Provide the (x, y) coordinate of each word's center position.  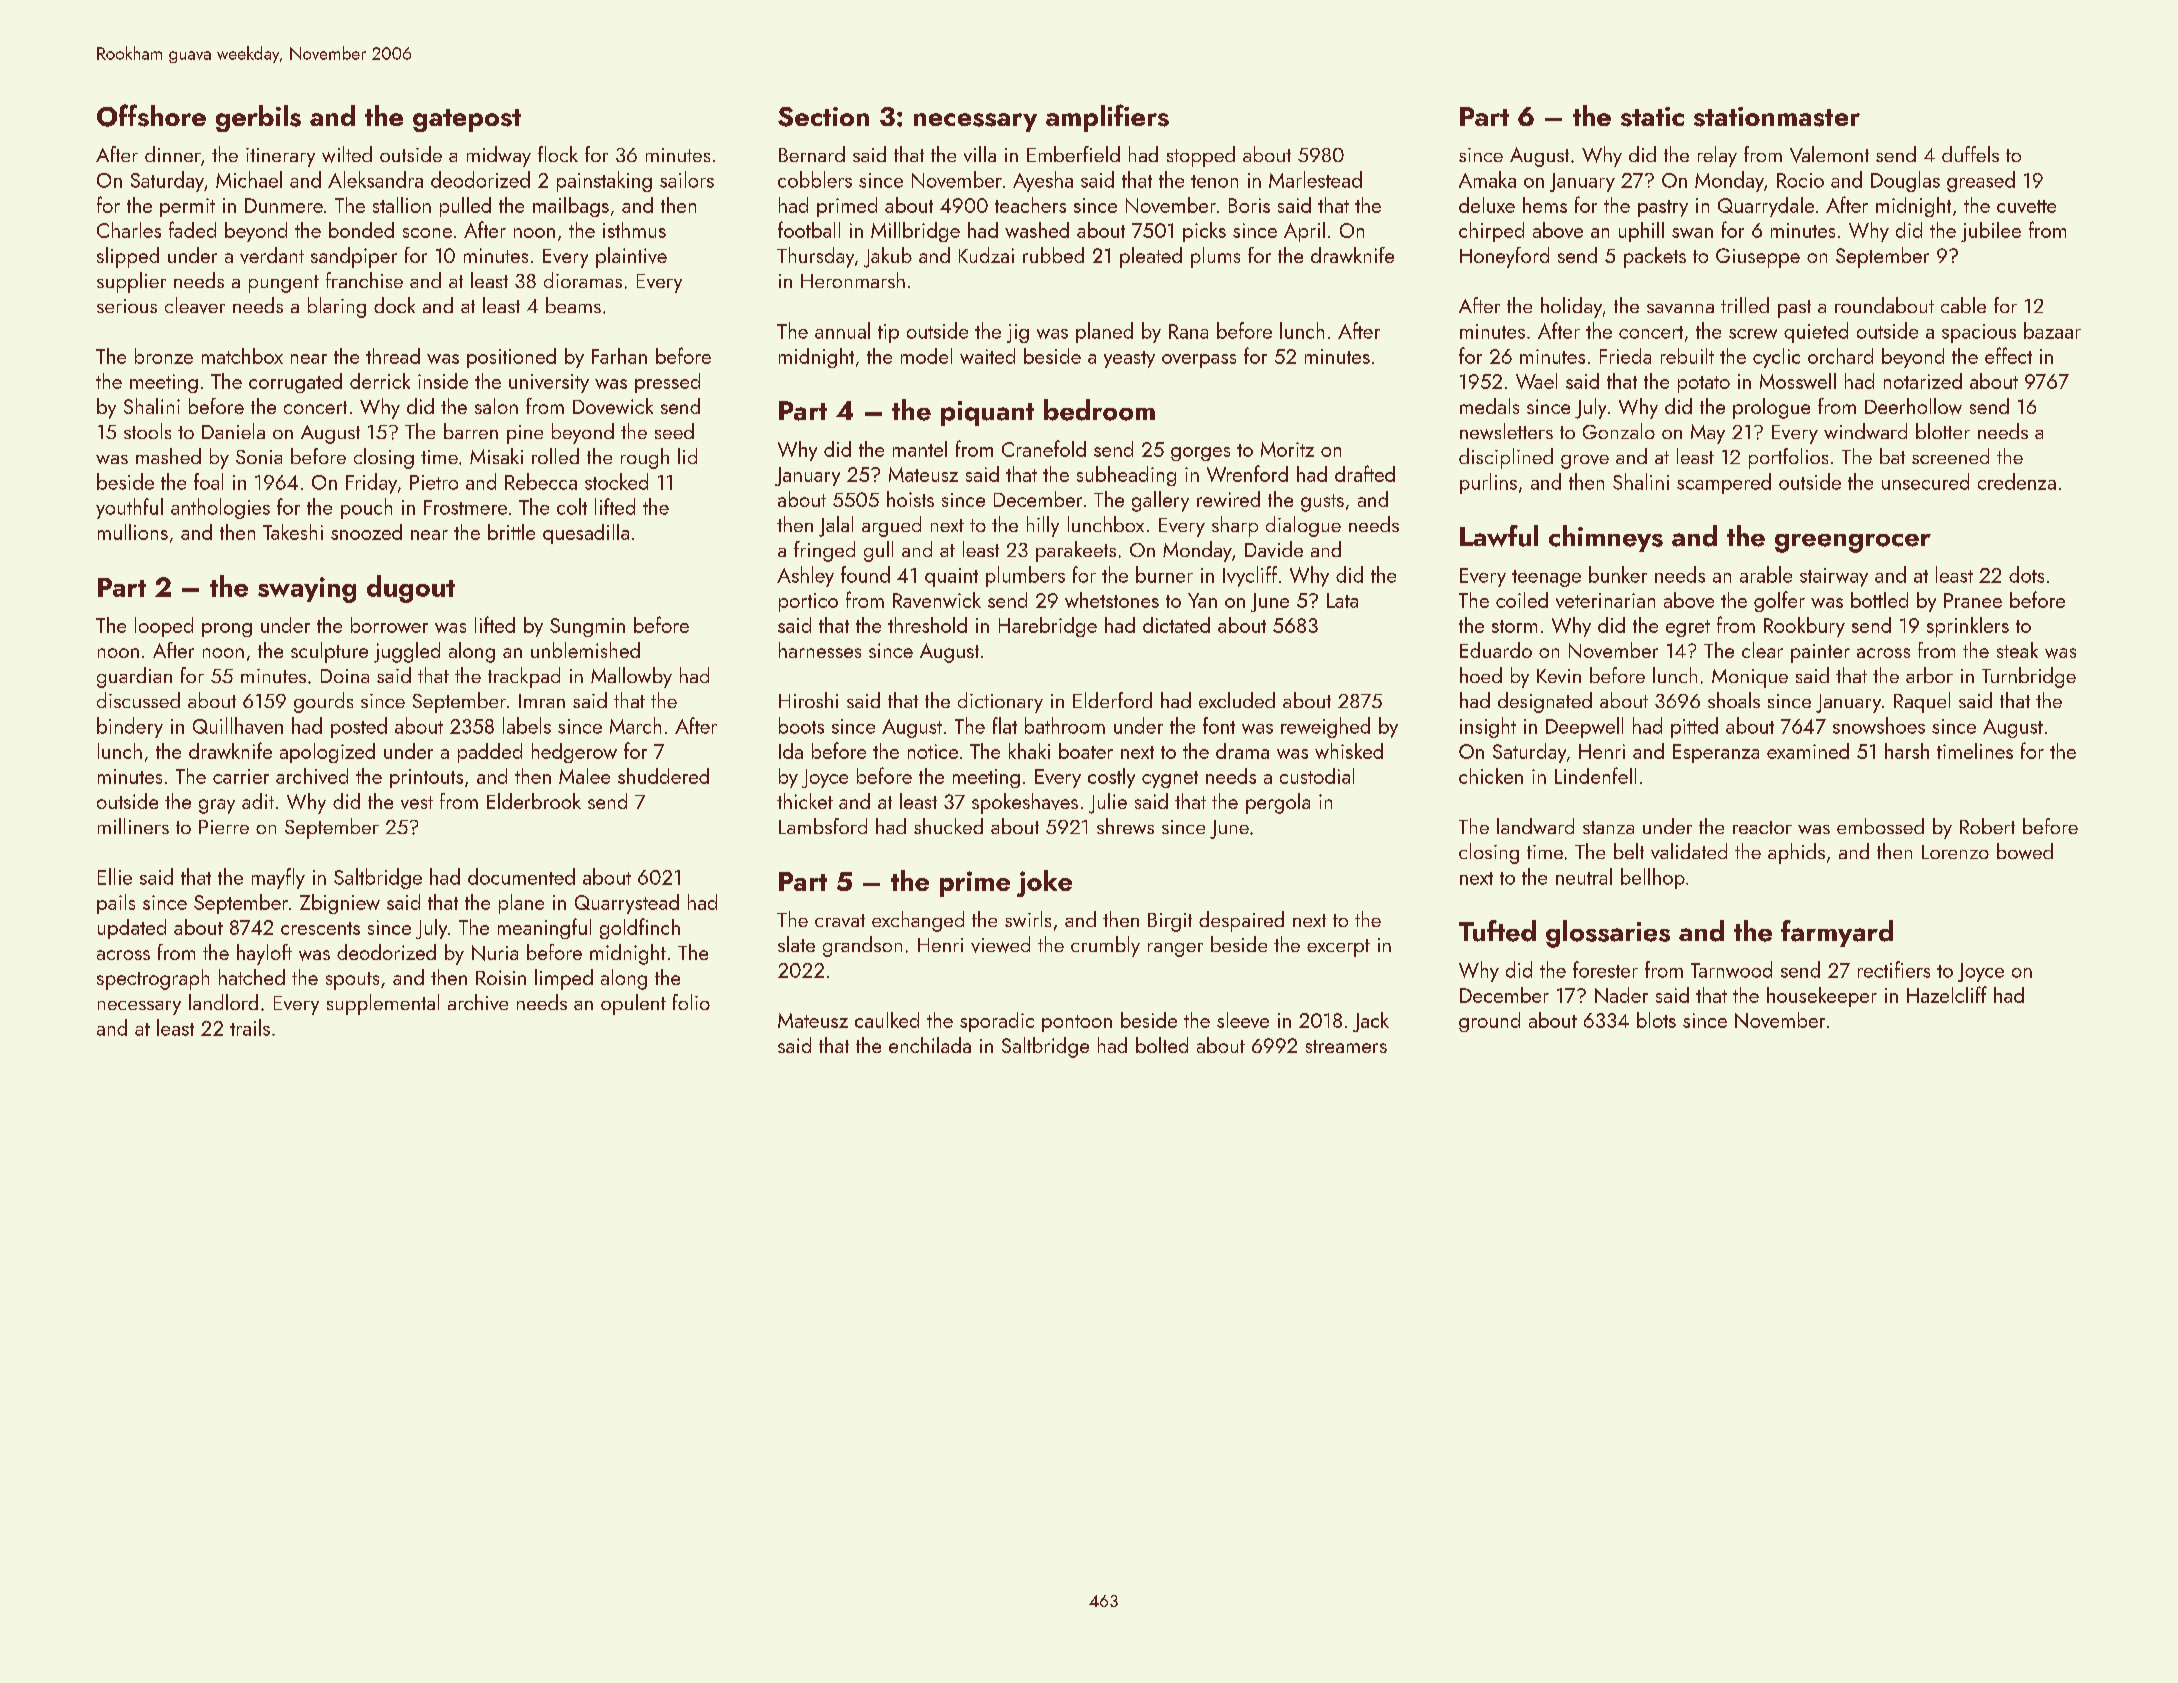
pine (525, 434)
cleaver (195, 305)
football (809, 229)
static (1652, 117)
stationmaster (1777, 117)
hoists (910, 499)
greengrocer (1853, 543)
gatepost (467, 120)
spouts (352, 981)
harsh (1907, 751)
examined (1808, 751)
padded (490, 753)
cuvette (2026, 206)
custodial (1317, 776)
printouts (426, 778)
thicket (805, 801)
